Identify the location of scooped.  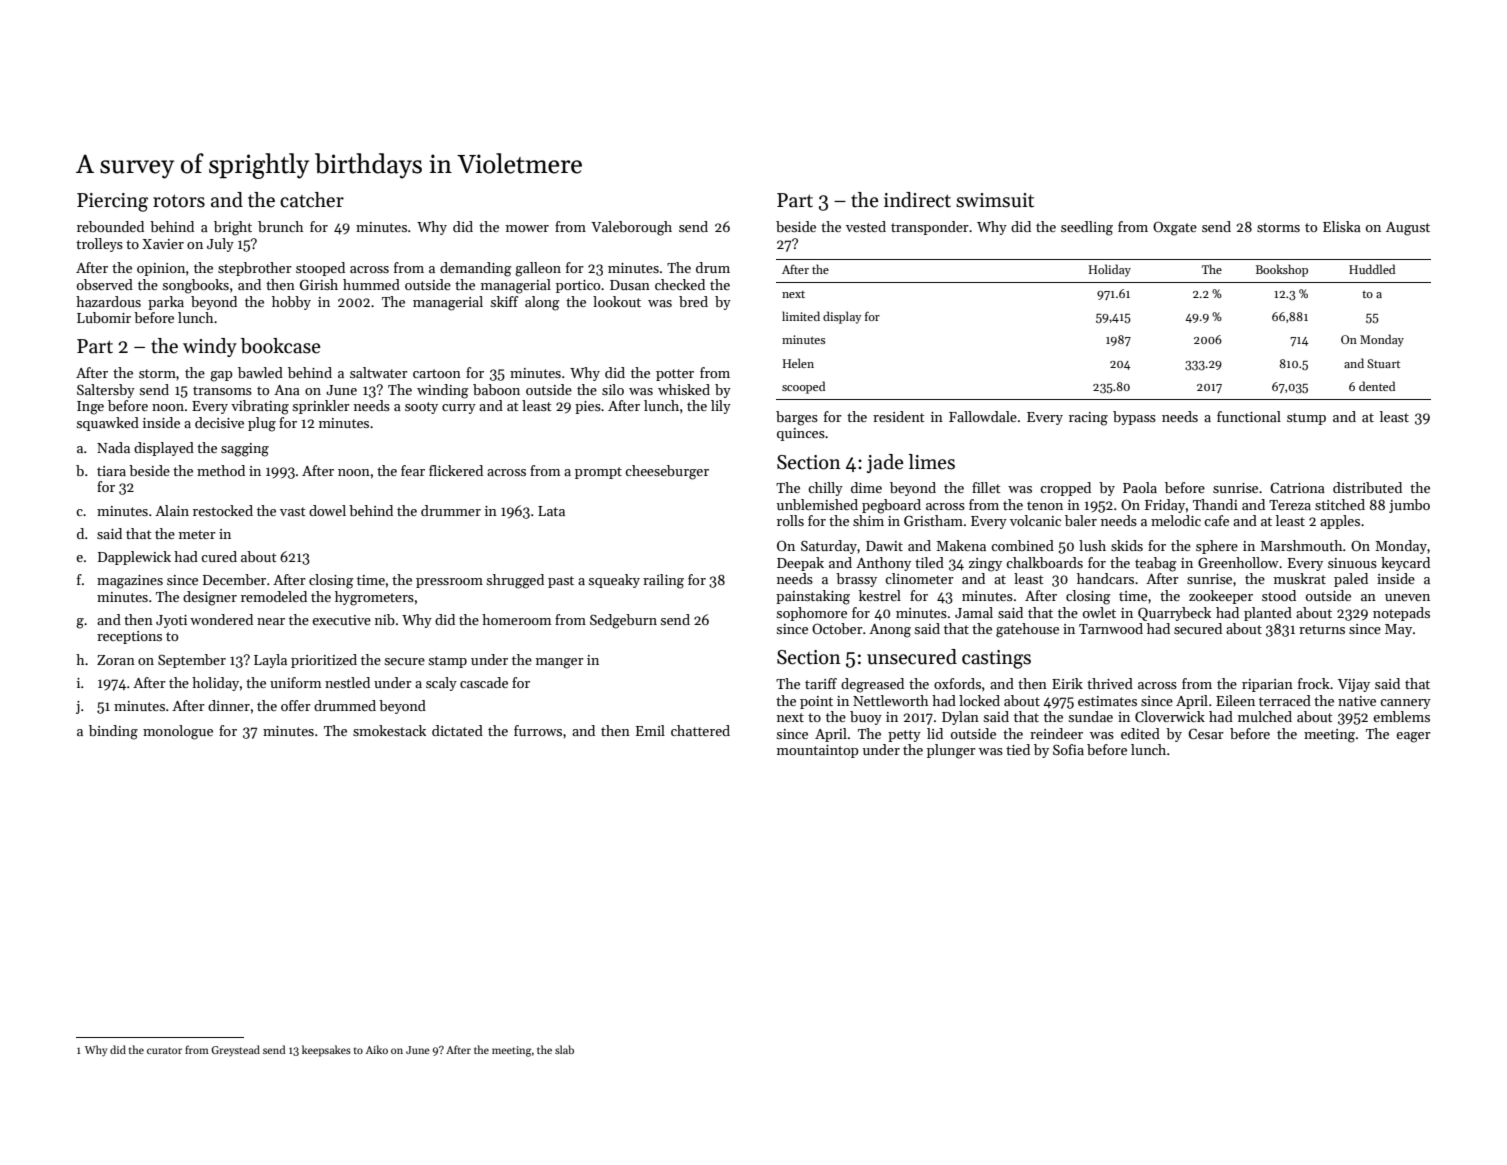
(803, 387).
